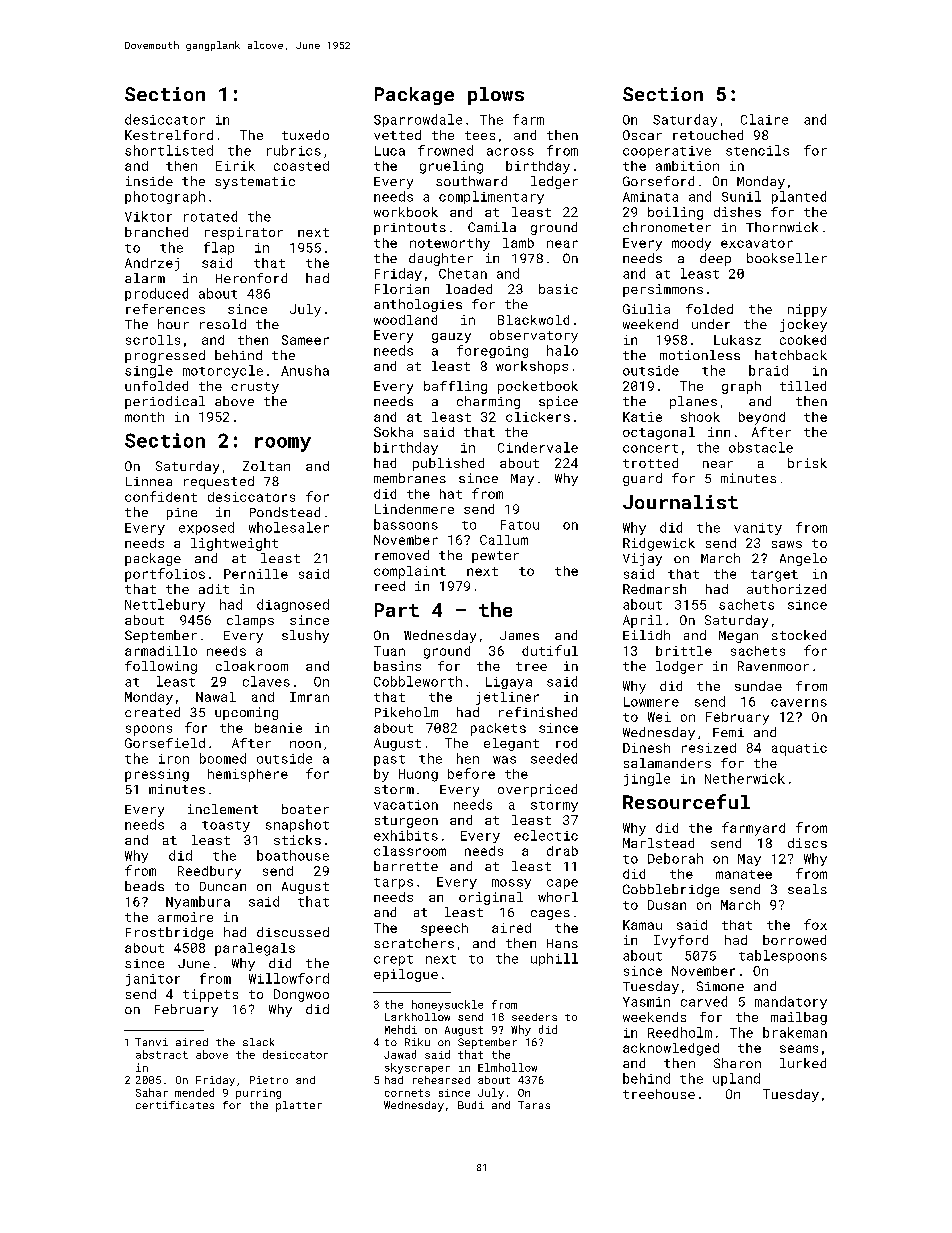 The width and height of the screenshot is (952, 1233). Describe the element at coordinates (680, 502) in the screenshot. I see `Journalist` at that location.
